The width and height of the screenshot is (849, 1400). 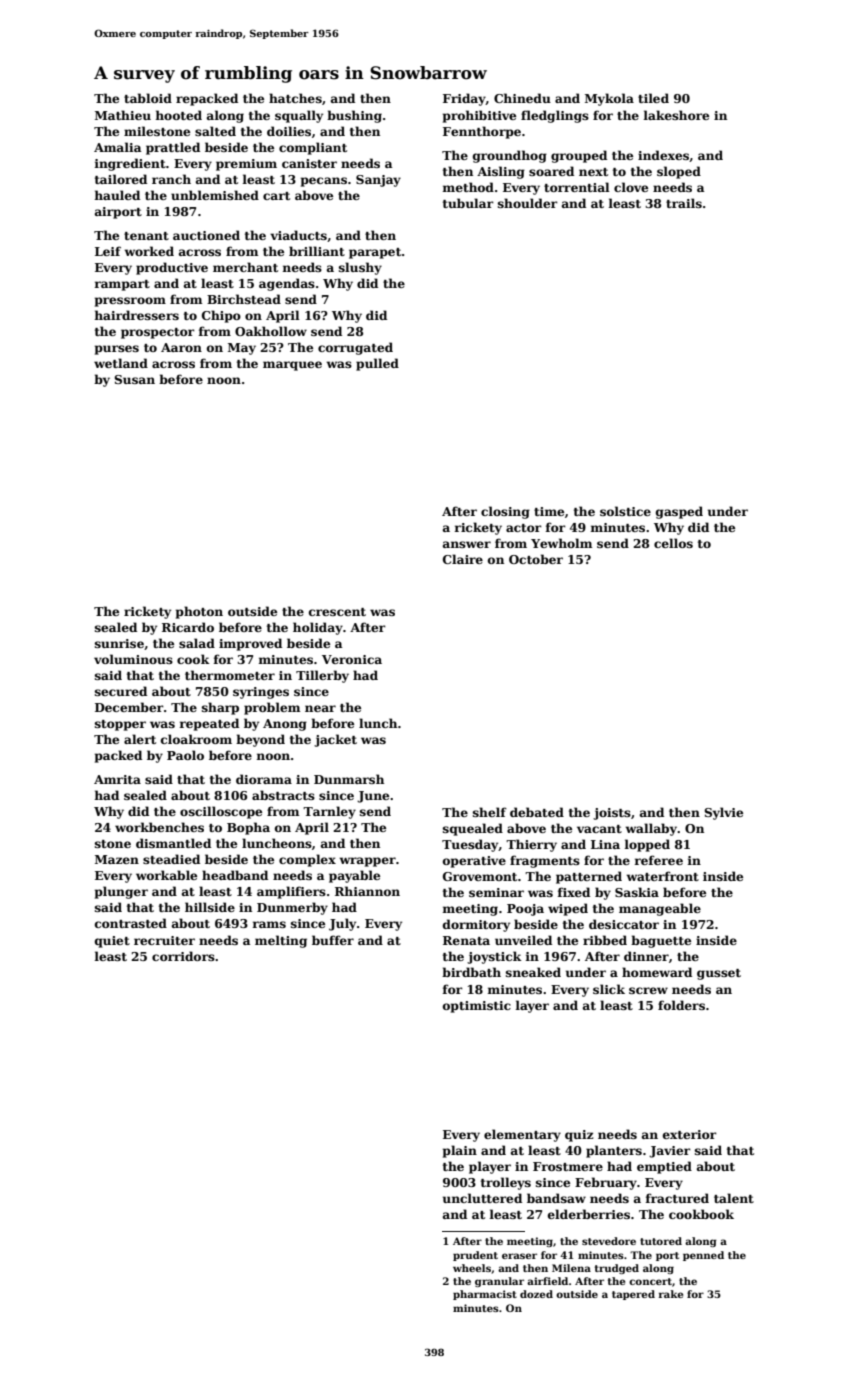 I want to click on gasped, so click(x=679, y=512).
